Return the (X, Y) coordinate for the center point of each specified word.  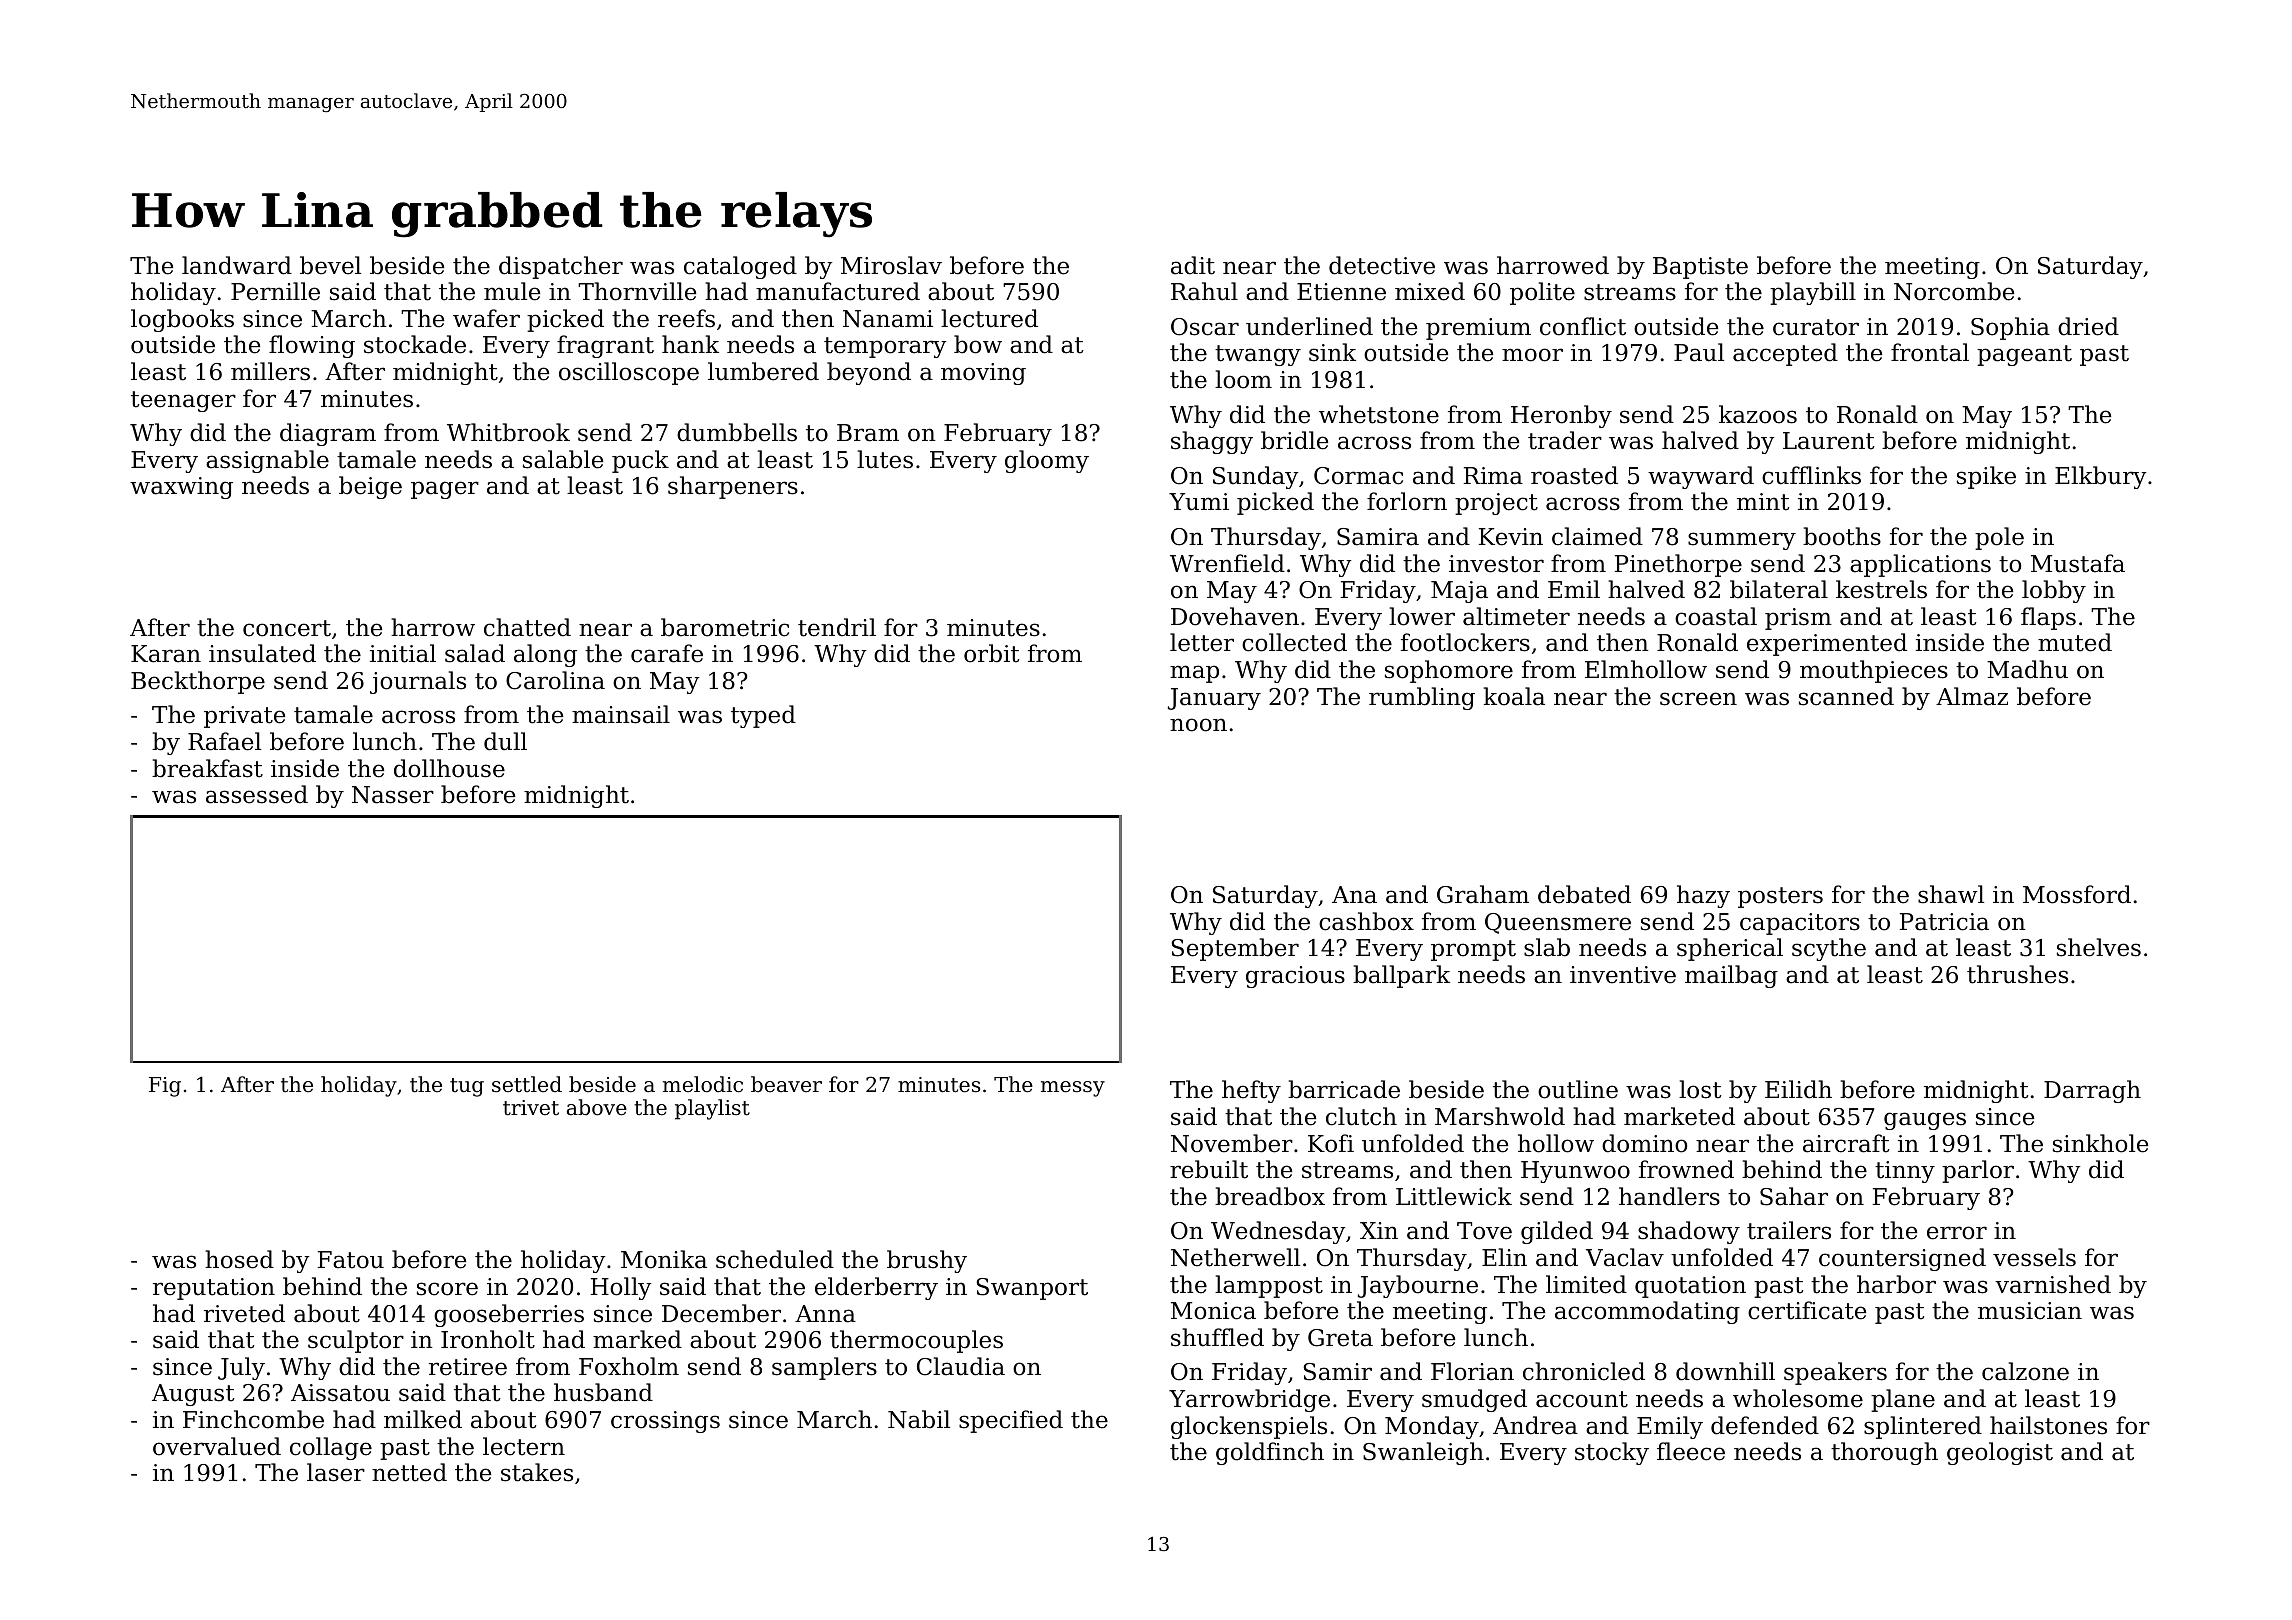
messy (1073, 1089)
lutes (885, 459)
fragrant (605, 346)
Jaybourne (1418, 1286)
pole (1999, 538)
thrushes (2017, 974)
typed (763, 716)
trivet (531, 1108)
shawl (1951, 894)
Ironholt (488, 1339)
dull (505, 741)
